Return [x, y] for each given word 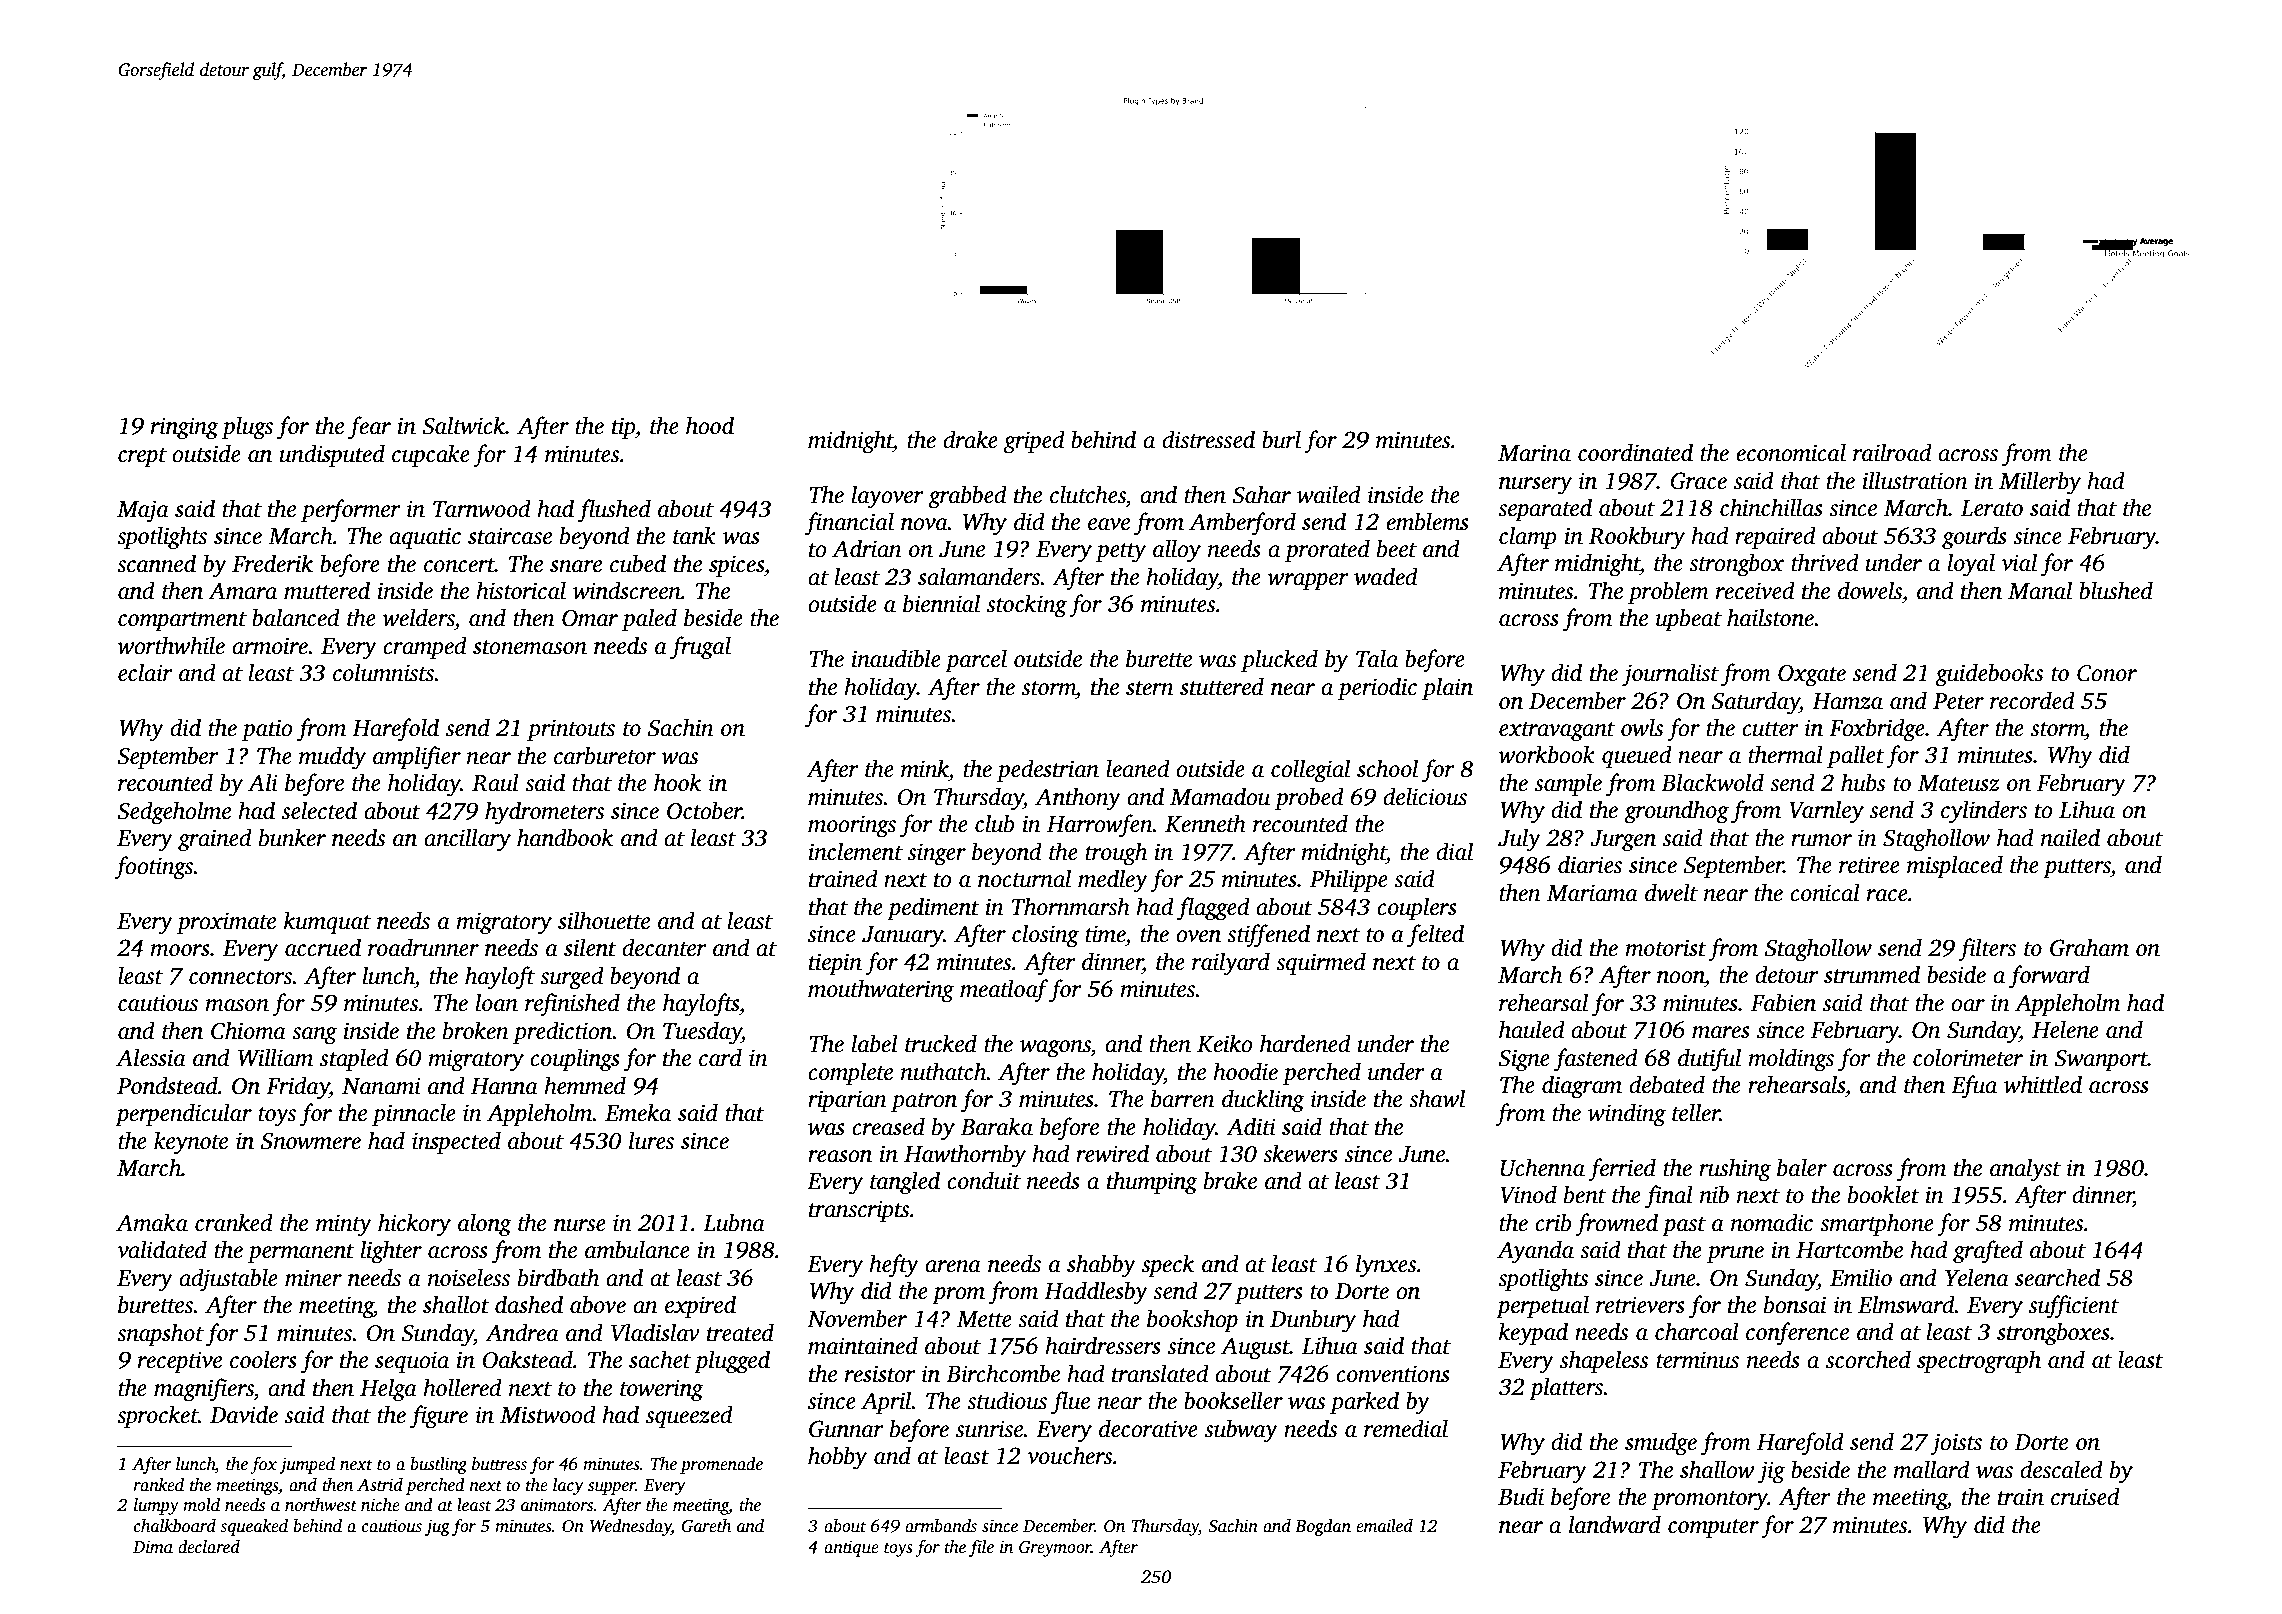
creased [888, 1126]
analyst [2025, 1170]
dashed [529, 1304]
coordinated [1635, 452]
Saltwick [463, 425]
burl [1281, 439]
